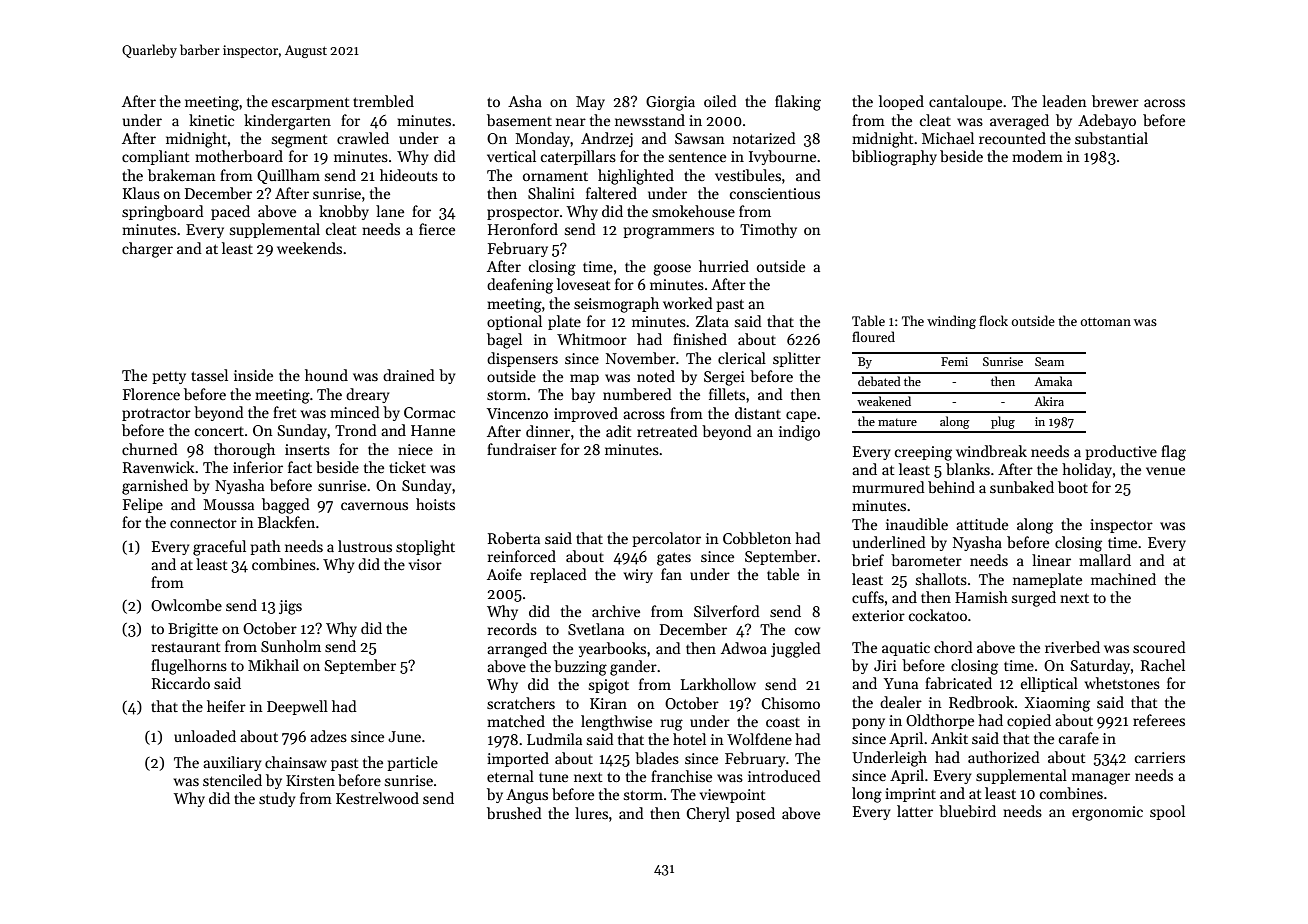  Describe the element at coordinates (993, 320) in the screenshot. I see `flock` at that location.
